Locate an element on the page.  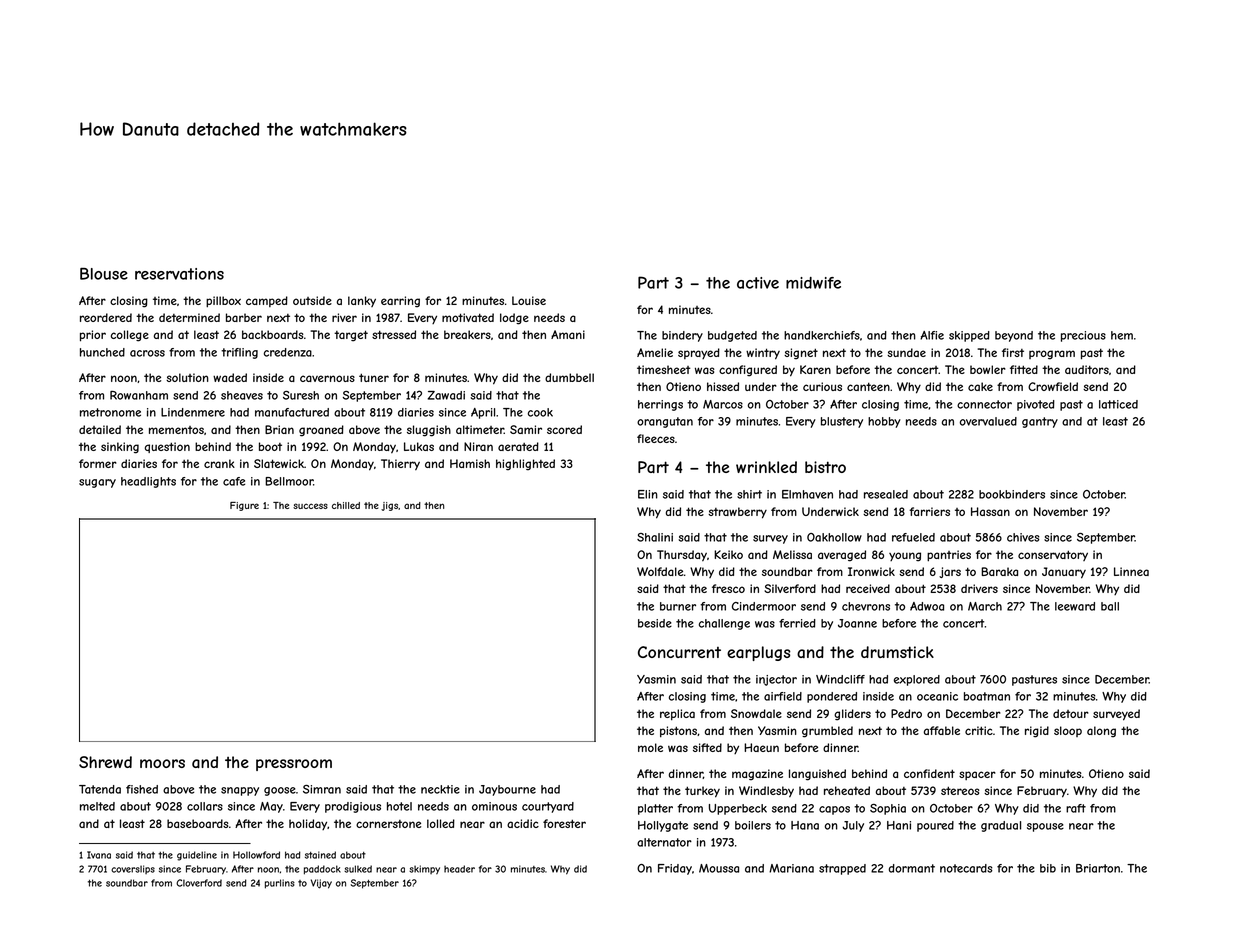
Briarton is located at coordinates (1098, 868).
